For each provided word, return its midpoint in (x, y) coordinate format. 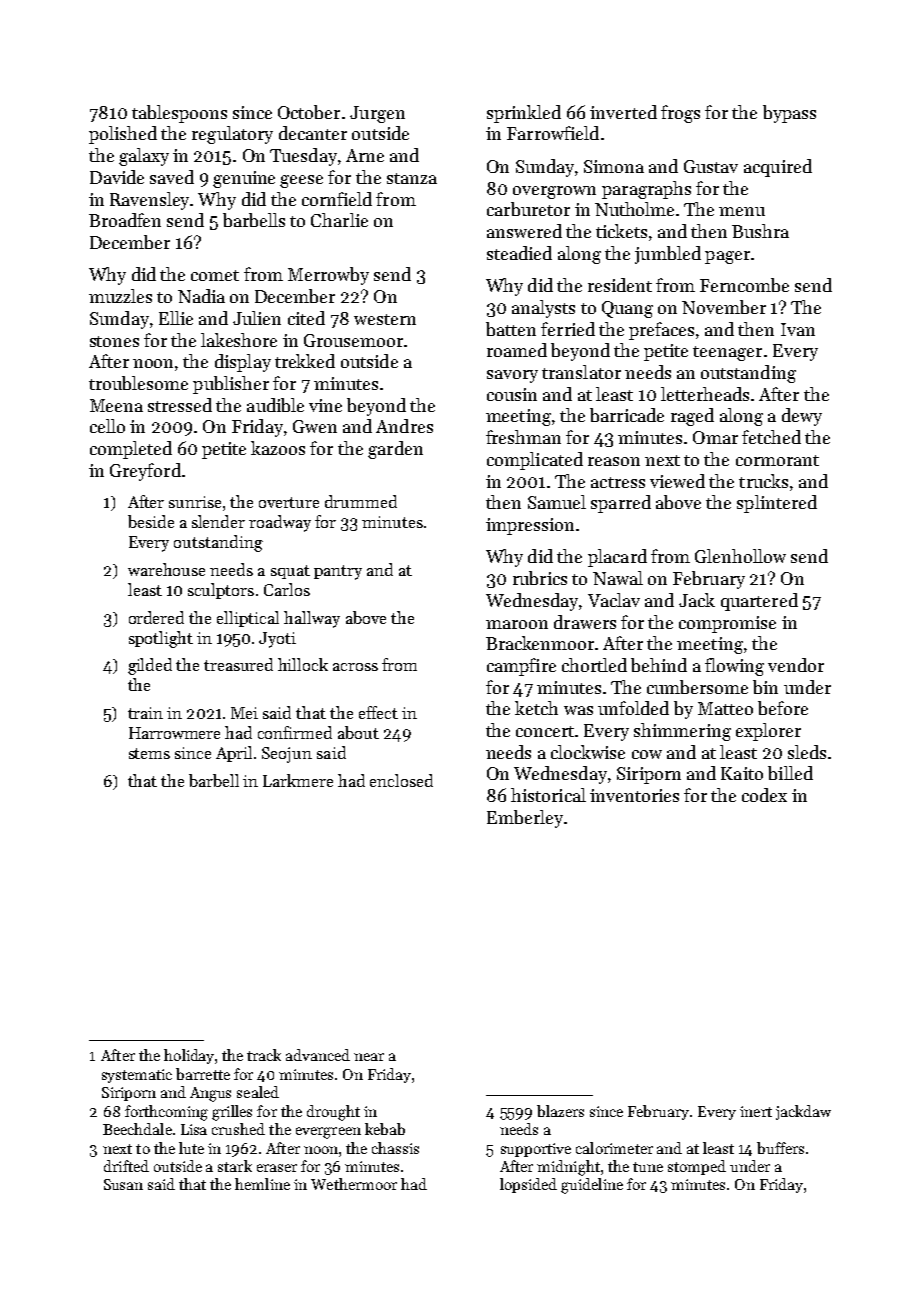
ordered (156, 617)
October (309, 112)
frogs (680, 114)
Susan (123, 1184)
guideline (592, 1186)
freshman (523, 437)
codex (764, 795)
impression (530, 526)
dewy (802, 417)
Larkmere (298, 780)
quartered (759, 602)
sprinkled (524, 114)
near (369, 1057)
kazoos (278, 448)
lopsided (528, 1185)
